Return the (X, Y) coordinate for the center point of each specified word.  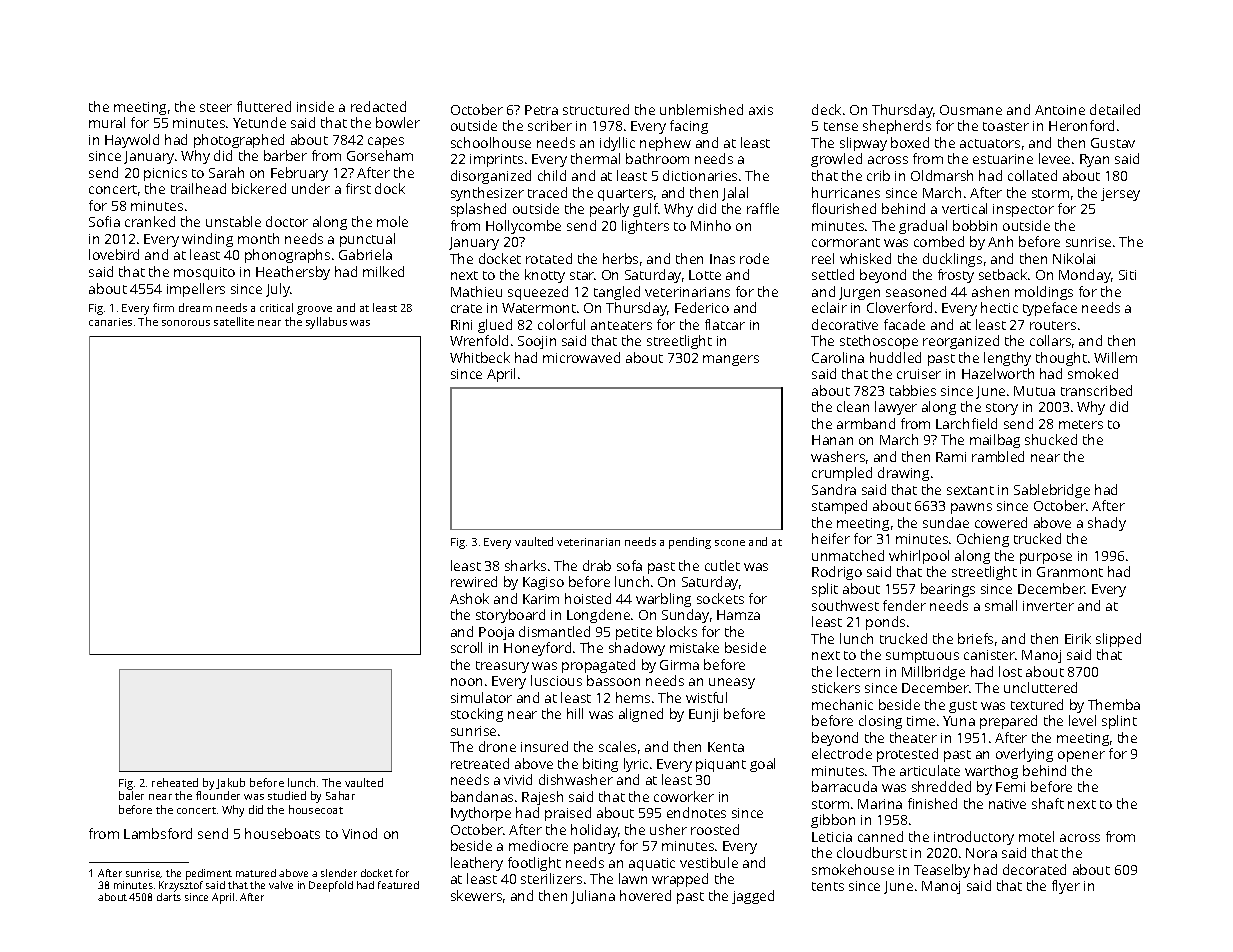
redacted (378, 106)
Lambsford (158, 833)
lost (1010, 671)
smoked (1093, 373)
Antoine (1060, 110)
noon (466, 682)
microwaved (581, 357)
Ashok (469, 598)
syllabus (326, 323)
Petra (541, 110)
